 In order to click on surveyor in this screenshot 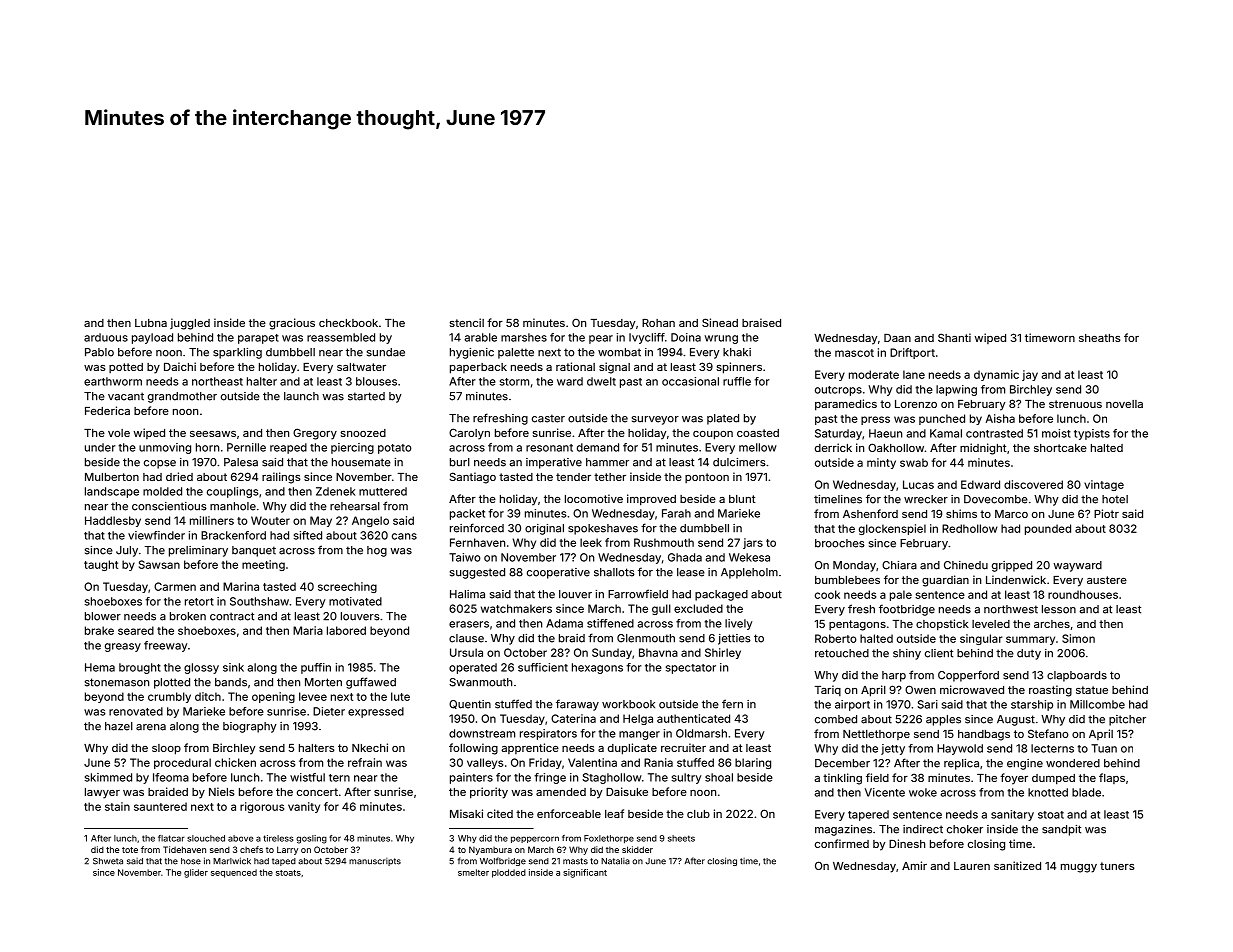, I will do `click(655, 420)`.
